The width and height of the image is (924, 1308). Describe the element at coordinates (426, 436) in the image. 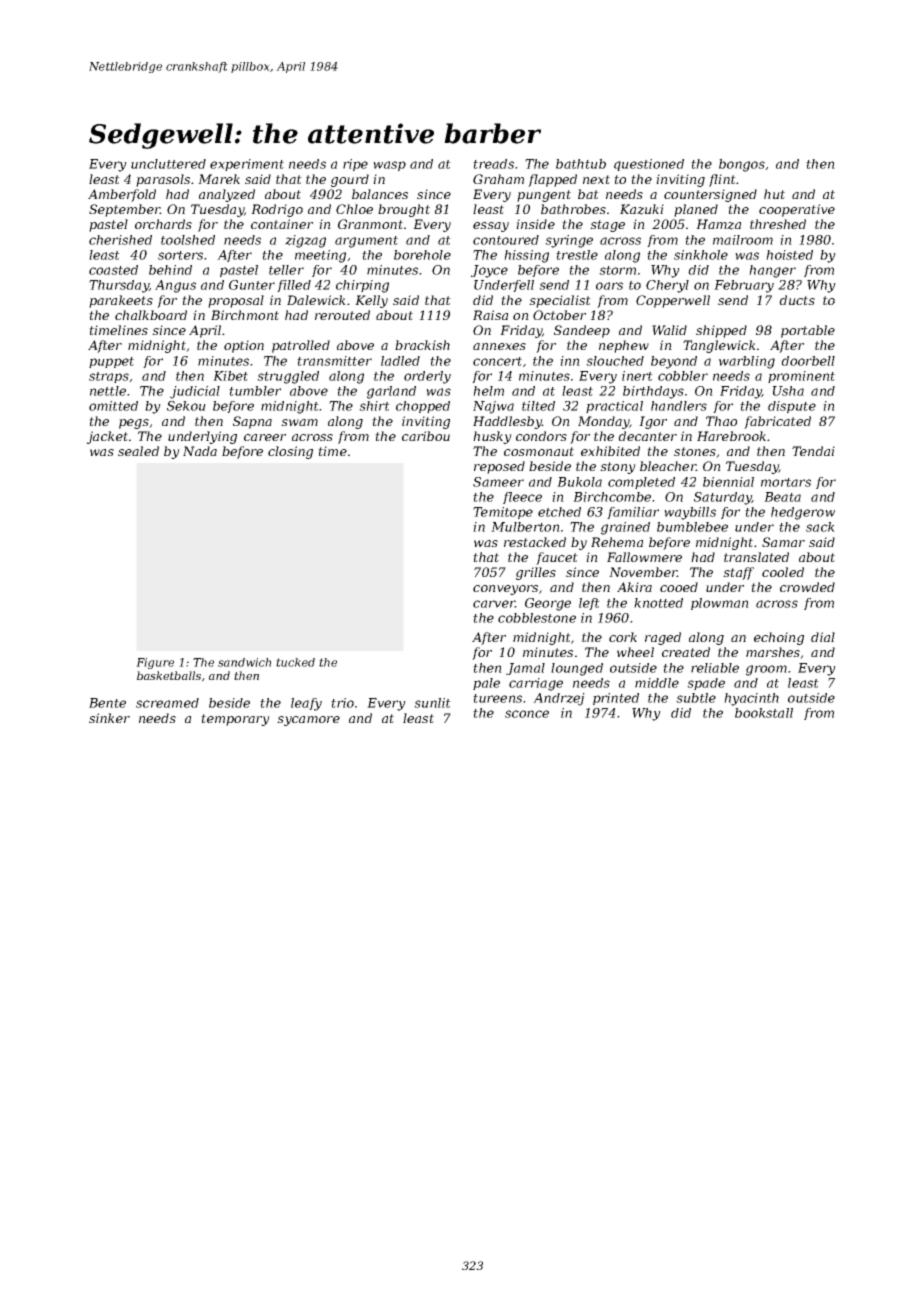

I see `caribou` at that location.
